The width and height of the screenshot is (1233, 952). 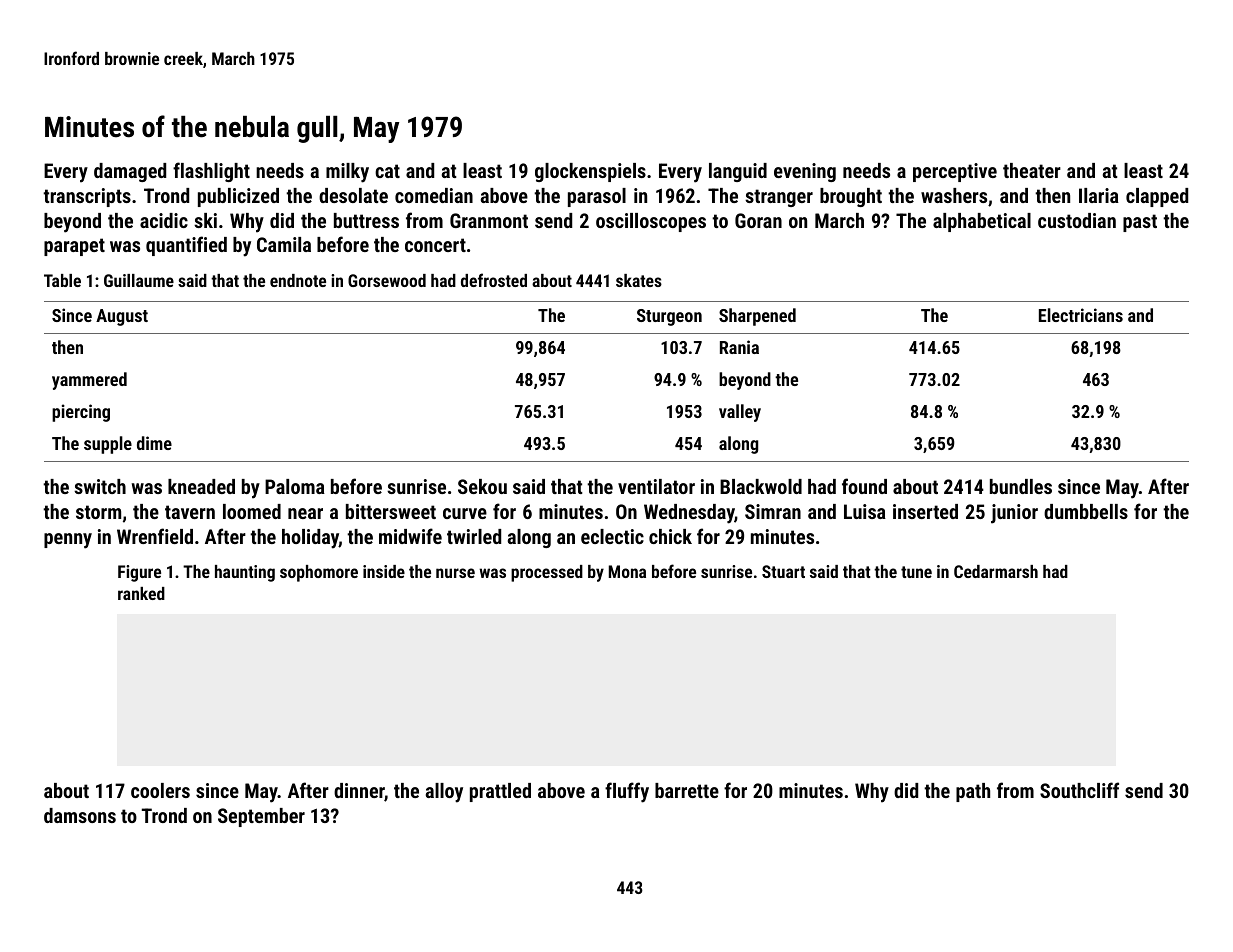 What do you see at coordinates (455, 573) in the screenshot?
I see `nurse` at bounding box center [455, 573].
